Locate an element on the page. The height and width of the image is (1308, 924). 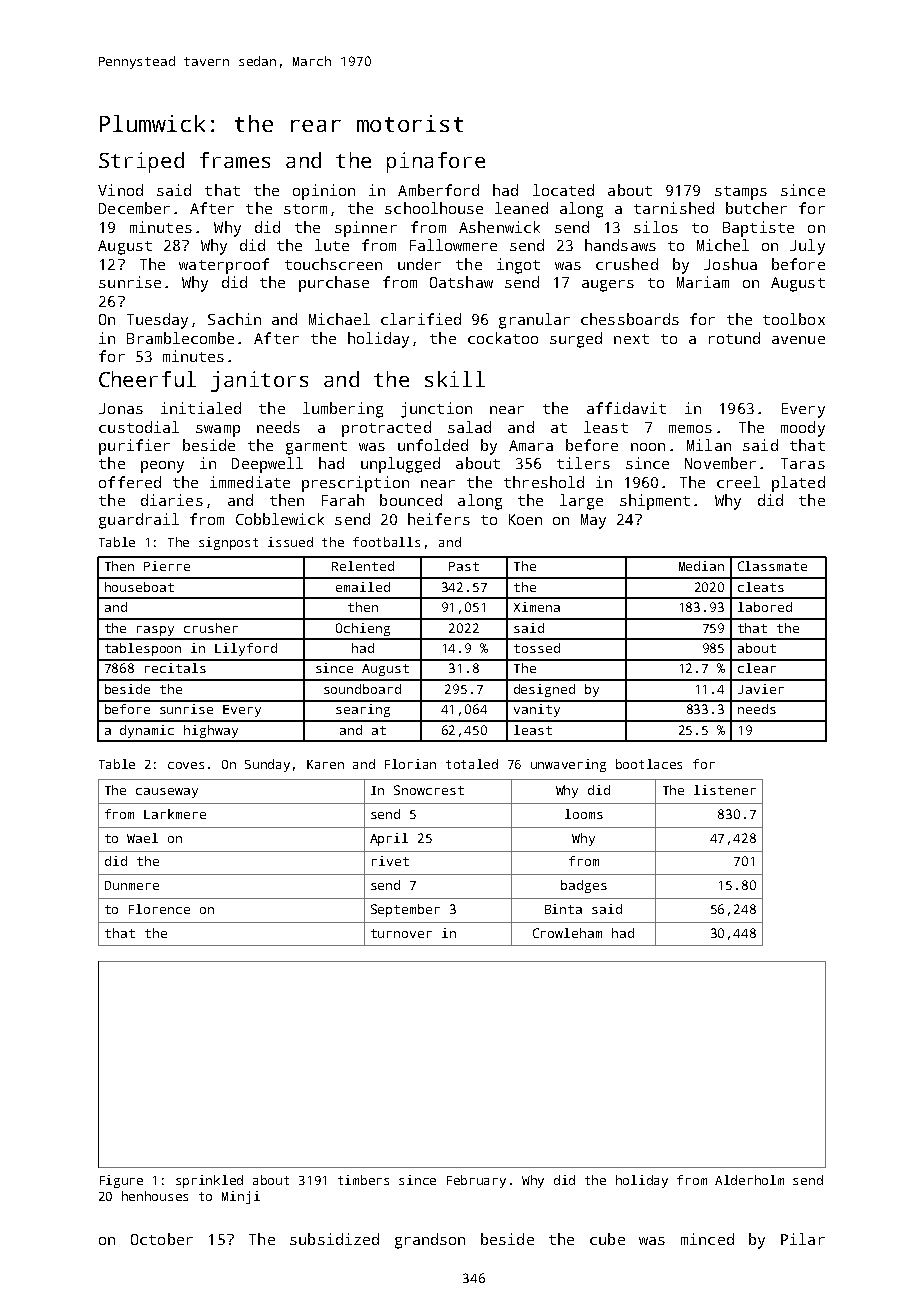
pinafore is located at coordinates (436, 162).
